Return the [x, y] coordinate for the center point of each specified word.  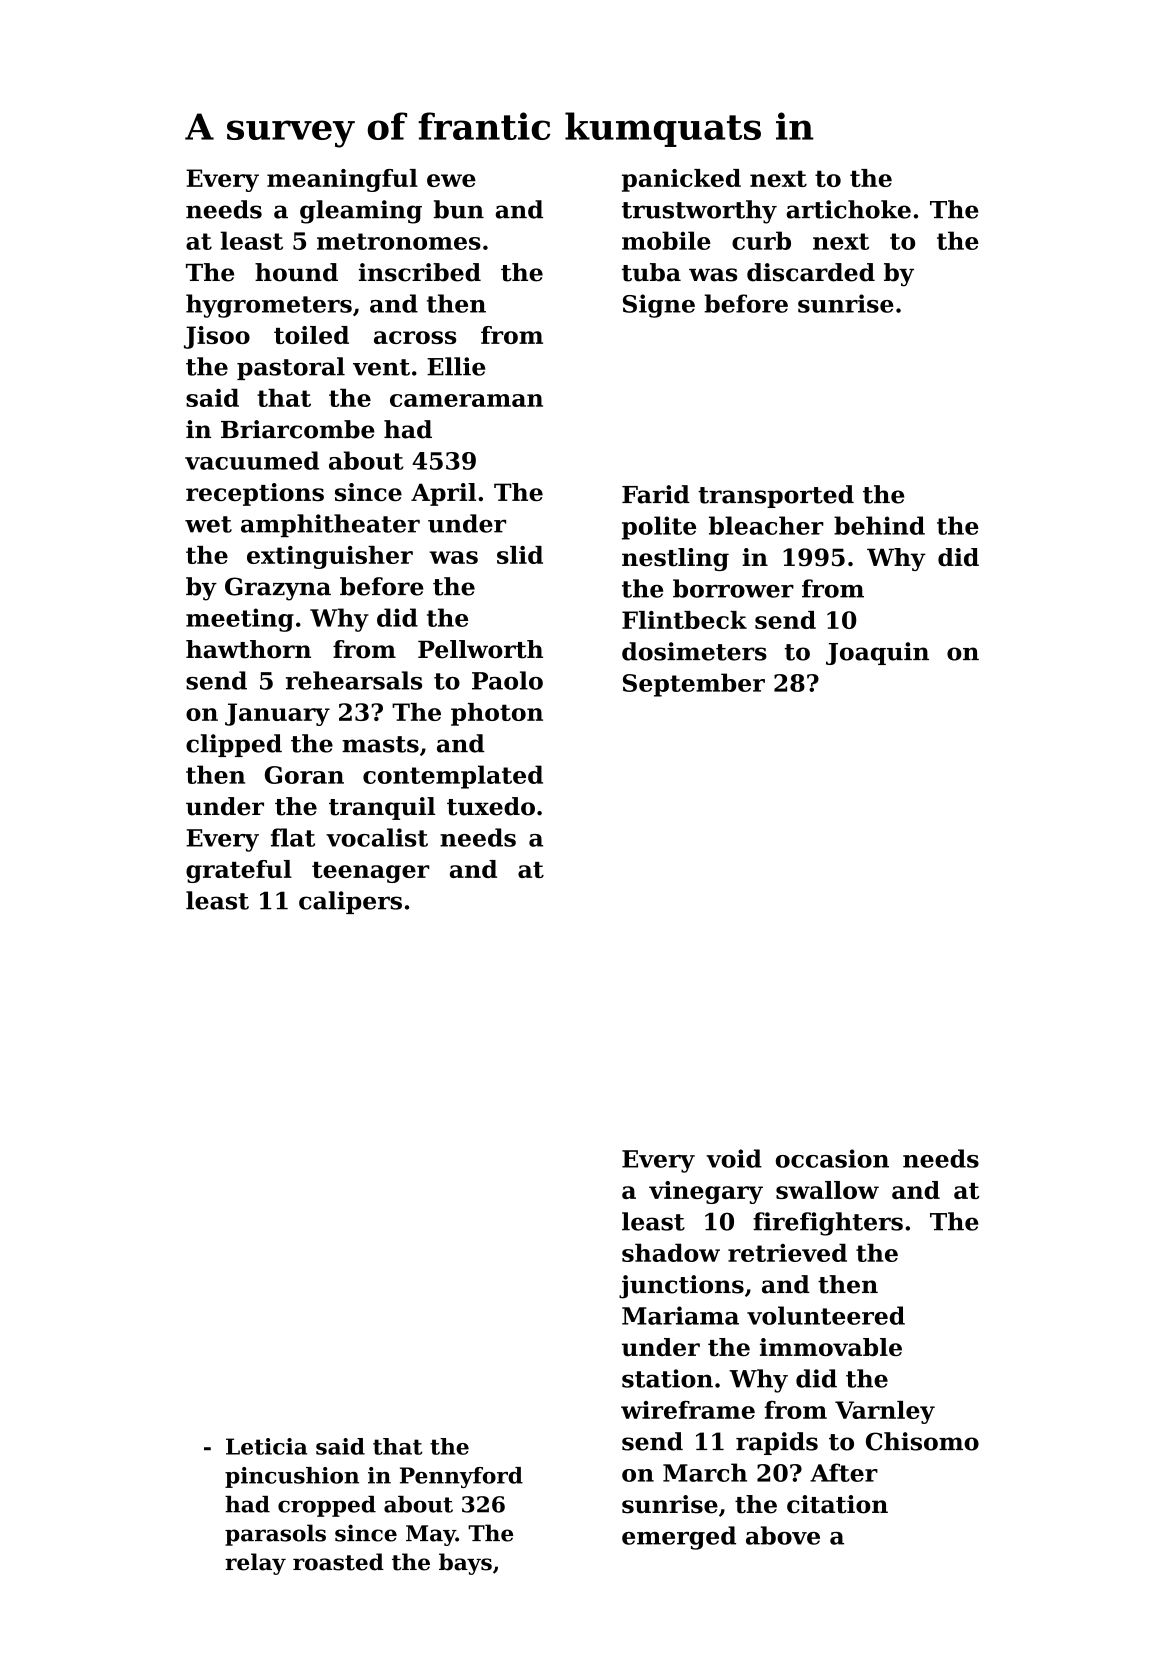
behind [879, 525]
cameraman [466, 400]
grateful [239, 871]
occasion [832, 1158]
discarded [811, 272]
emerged [679, 1538]
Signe [659, 306]
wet [208, 524]
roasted [338, 1562]
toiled [311, 335]
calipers [350, 902]
